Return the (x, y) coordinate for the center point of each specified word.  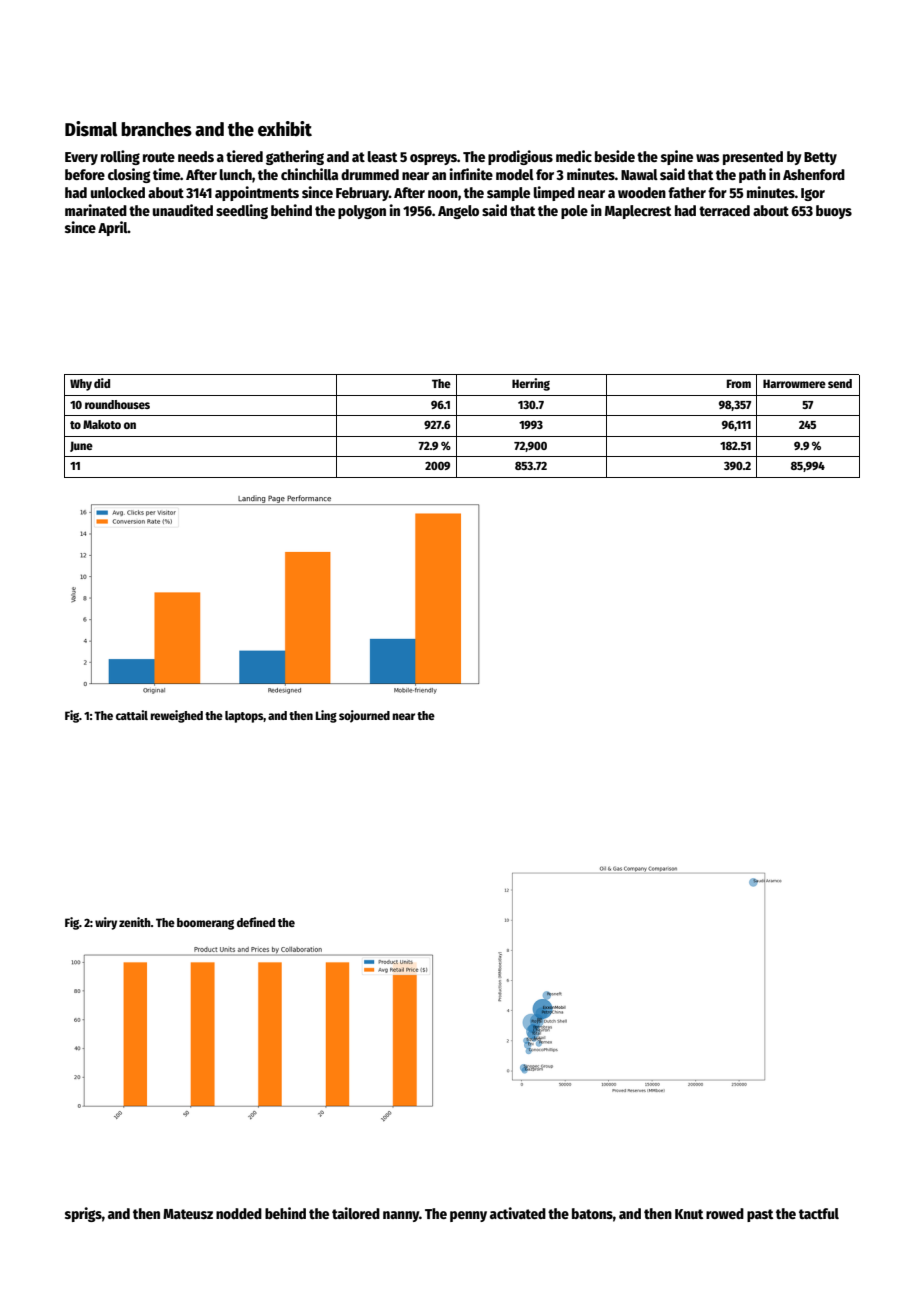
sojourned (364, 716)
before (85, 174)
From (739, 383)
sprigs (83, 1214)
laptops (244, 717)
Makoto (102, 424)
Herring (531, 384)
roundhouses (117, 404)
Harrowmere (794, 383)
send (840, 383)
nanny (401, 1216)
